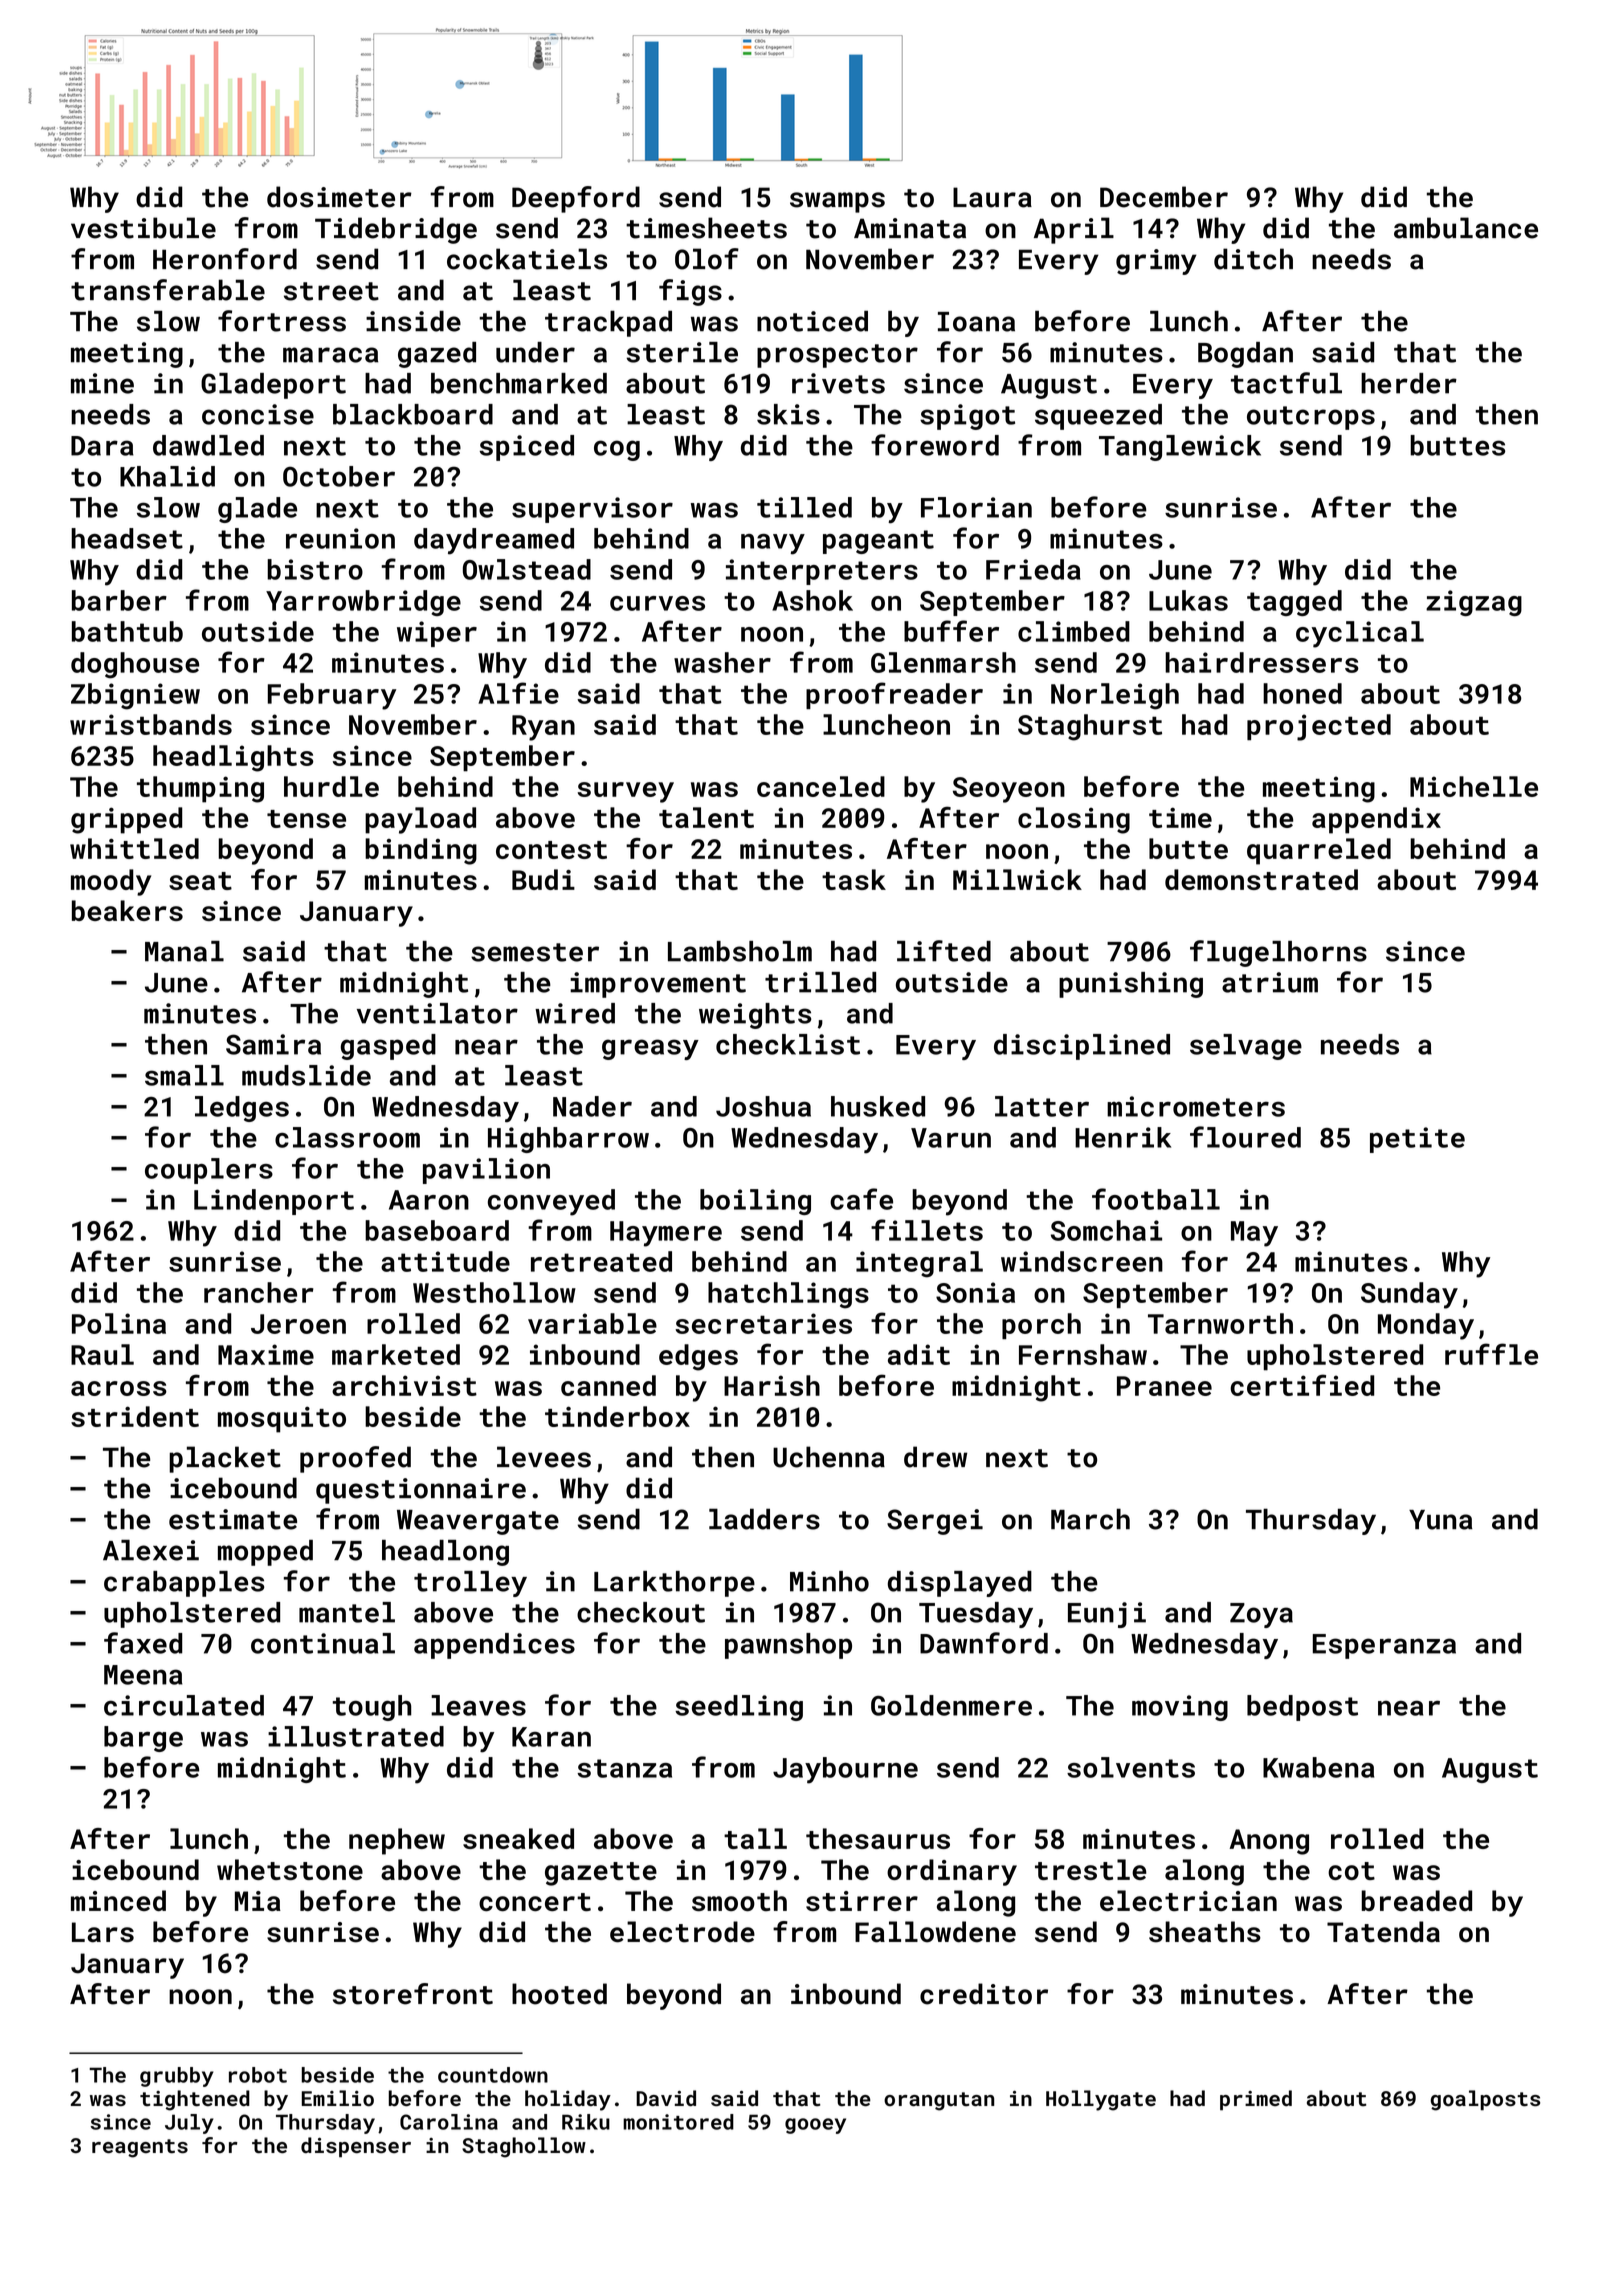 This document has width=1620, height=2292. Describe the element at coordinates (976, 322) in the document. I see `Ioana` at that location.
